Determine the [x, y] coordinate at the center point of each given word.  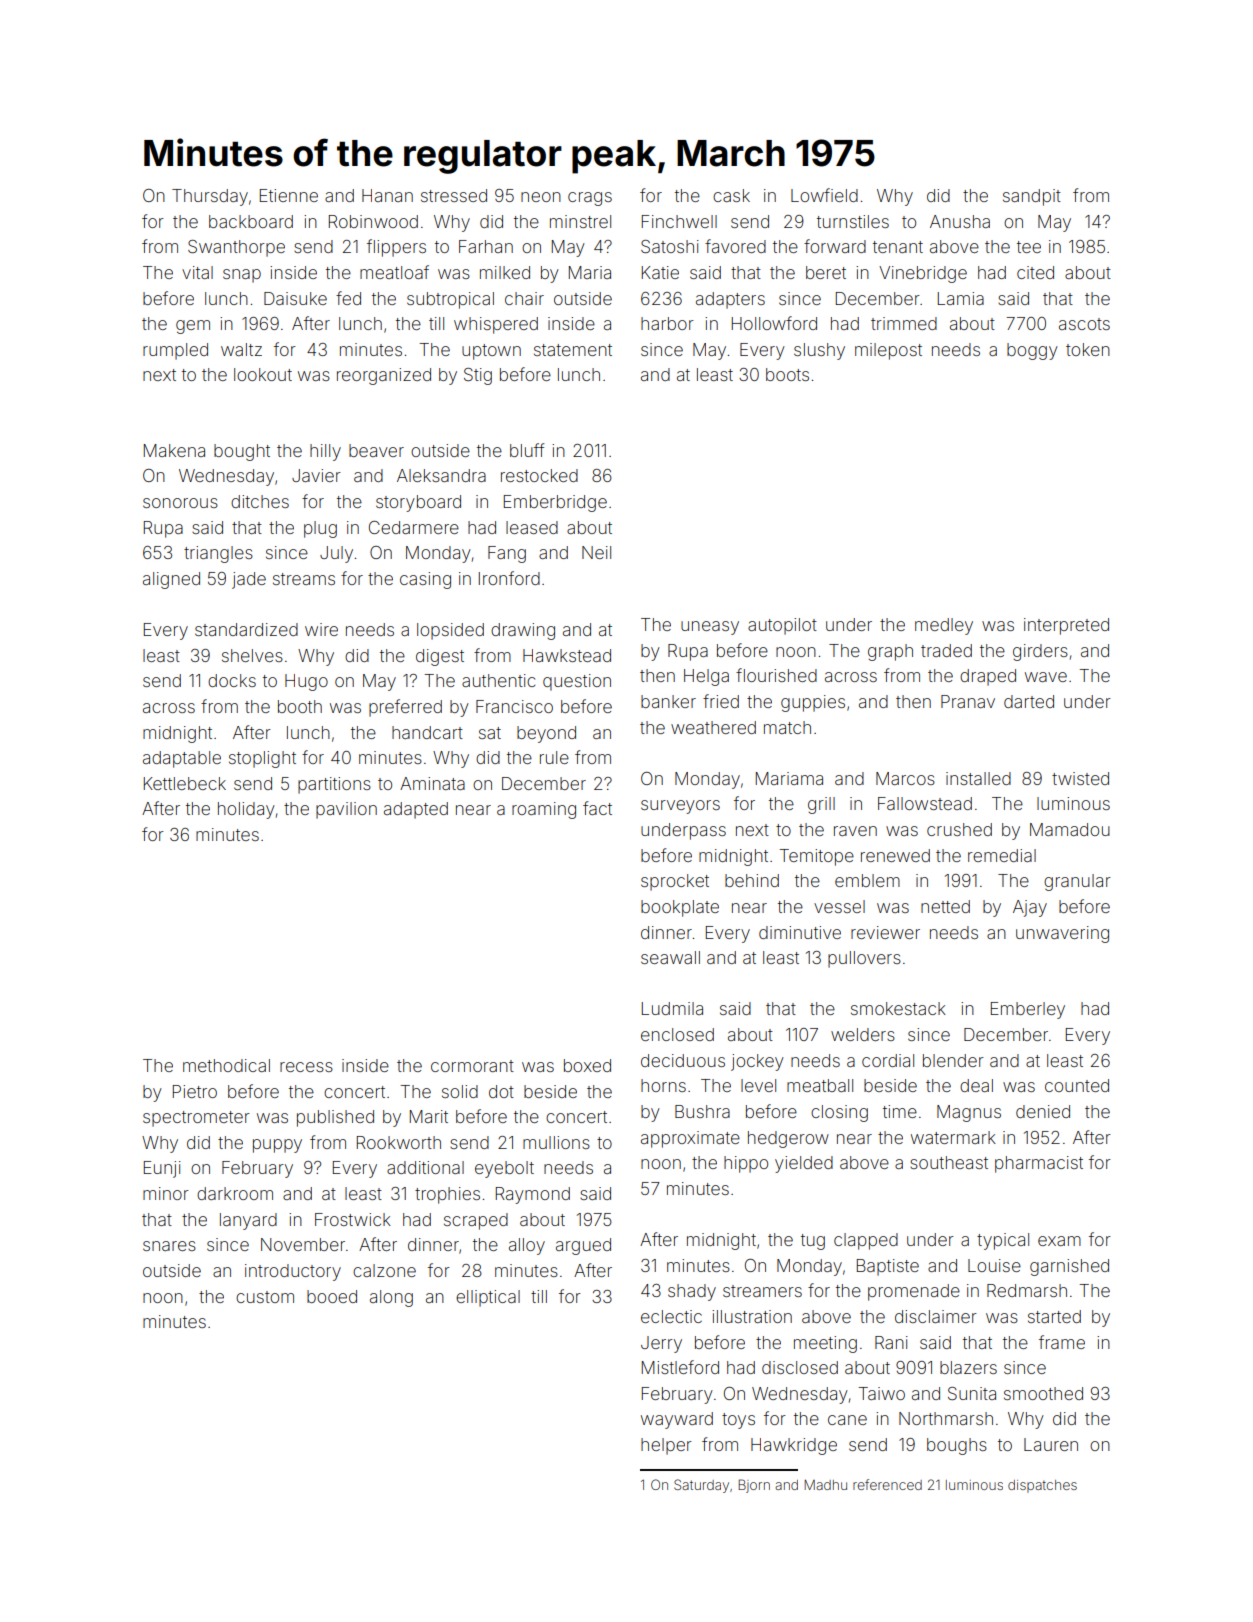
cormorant [472, 1066]
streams [304, 579]
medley [944, 626]
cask [731, 195]
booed [332, 1296]
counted [1077, 1085]
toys [738, 1421]
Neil [596, 552]
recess [306, 1067]
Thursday [210, 197]
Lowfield [824, 195]
